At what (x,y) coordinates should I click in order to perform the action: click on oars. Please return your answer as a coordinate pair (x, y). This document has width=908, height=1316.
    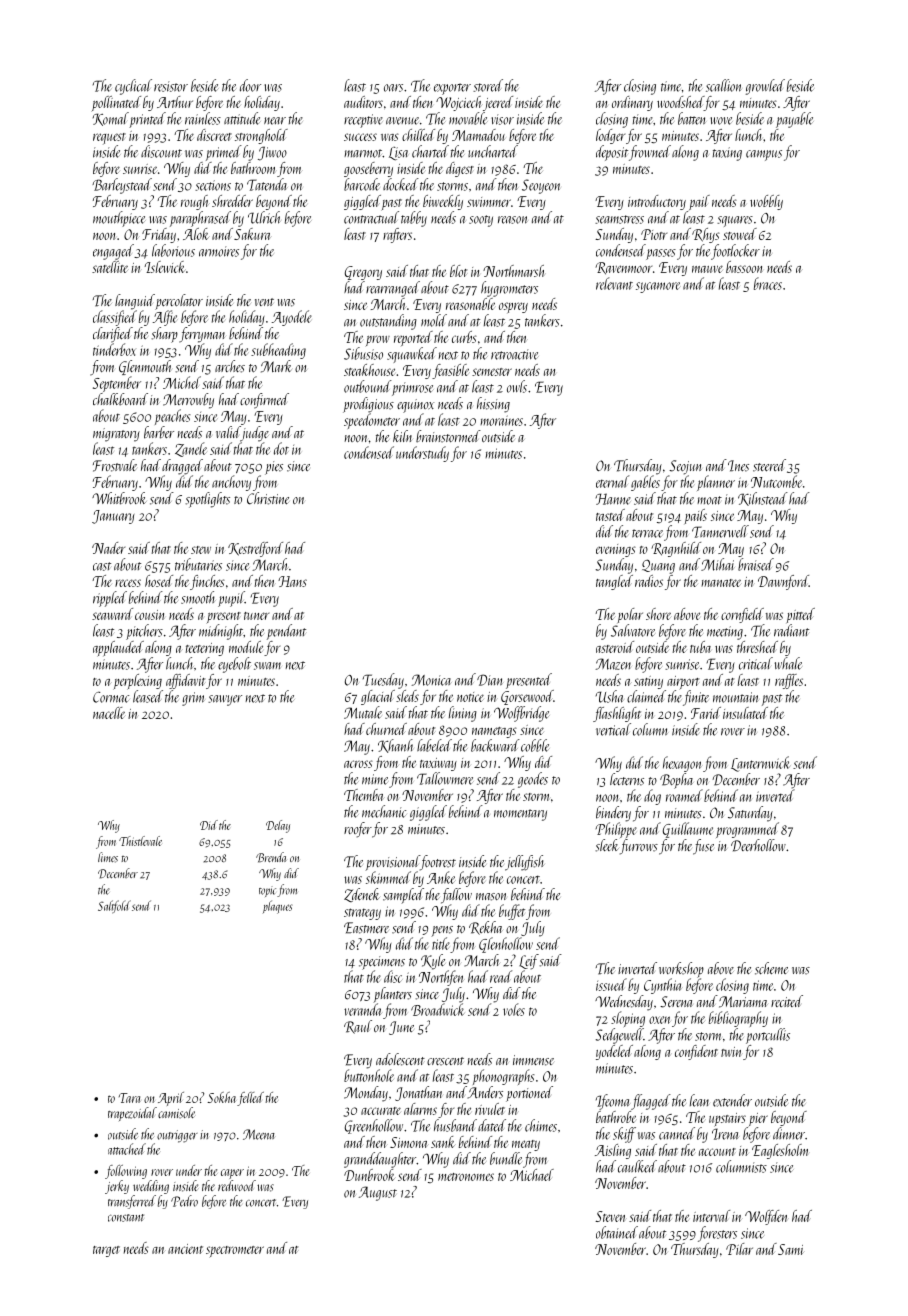
    Looking at the image, I should click on (393, 88).
